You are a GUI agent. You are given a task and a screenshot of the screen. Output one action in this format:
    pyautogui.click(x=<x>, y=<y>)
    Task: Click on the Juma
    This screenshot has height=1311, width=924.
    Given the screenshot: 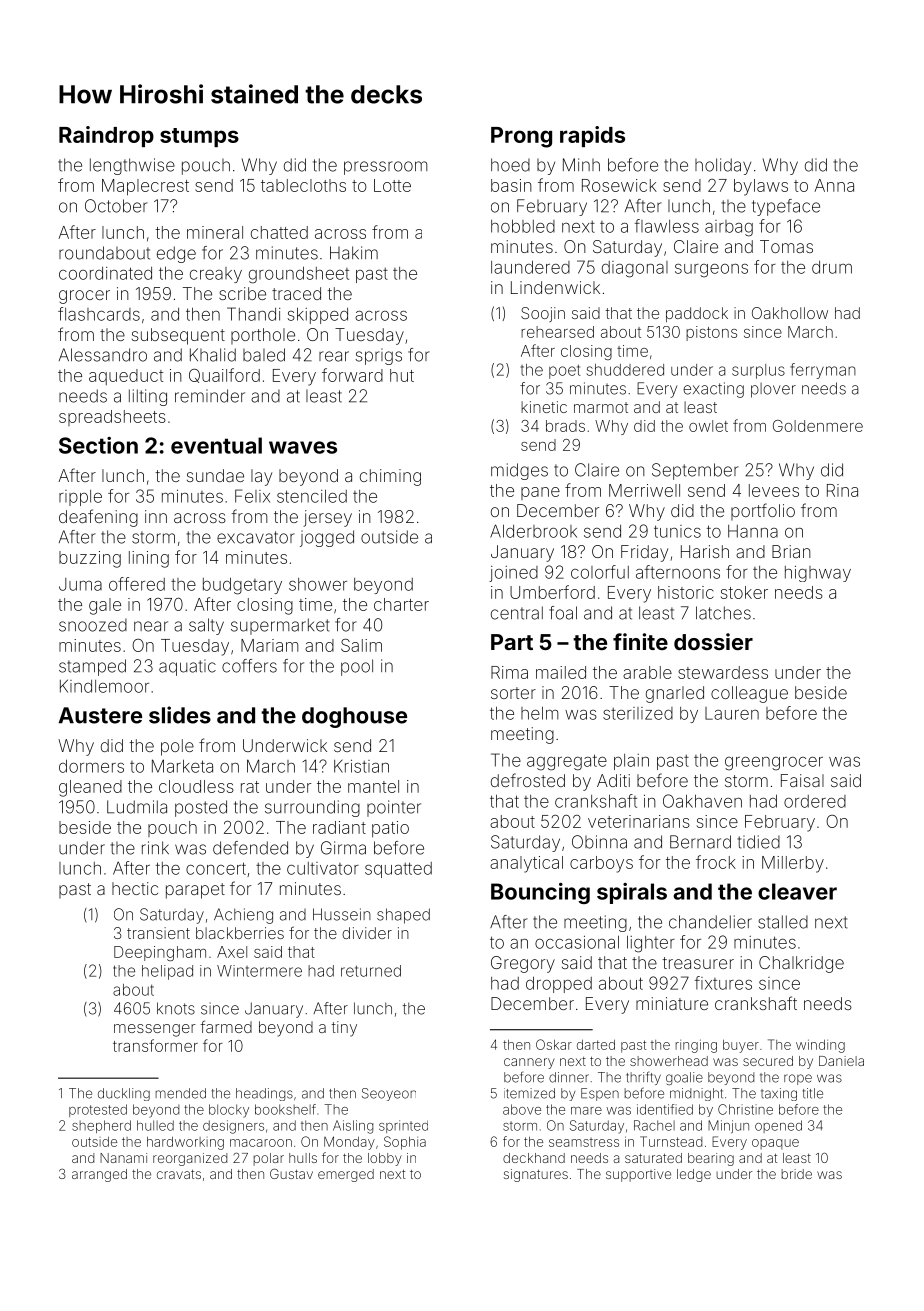 What is the action you would take?
    pyautogui.click(x=80, y=584)
